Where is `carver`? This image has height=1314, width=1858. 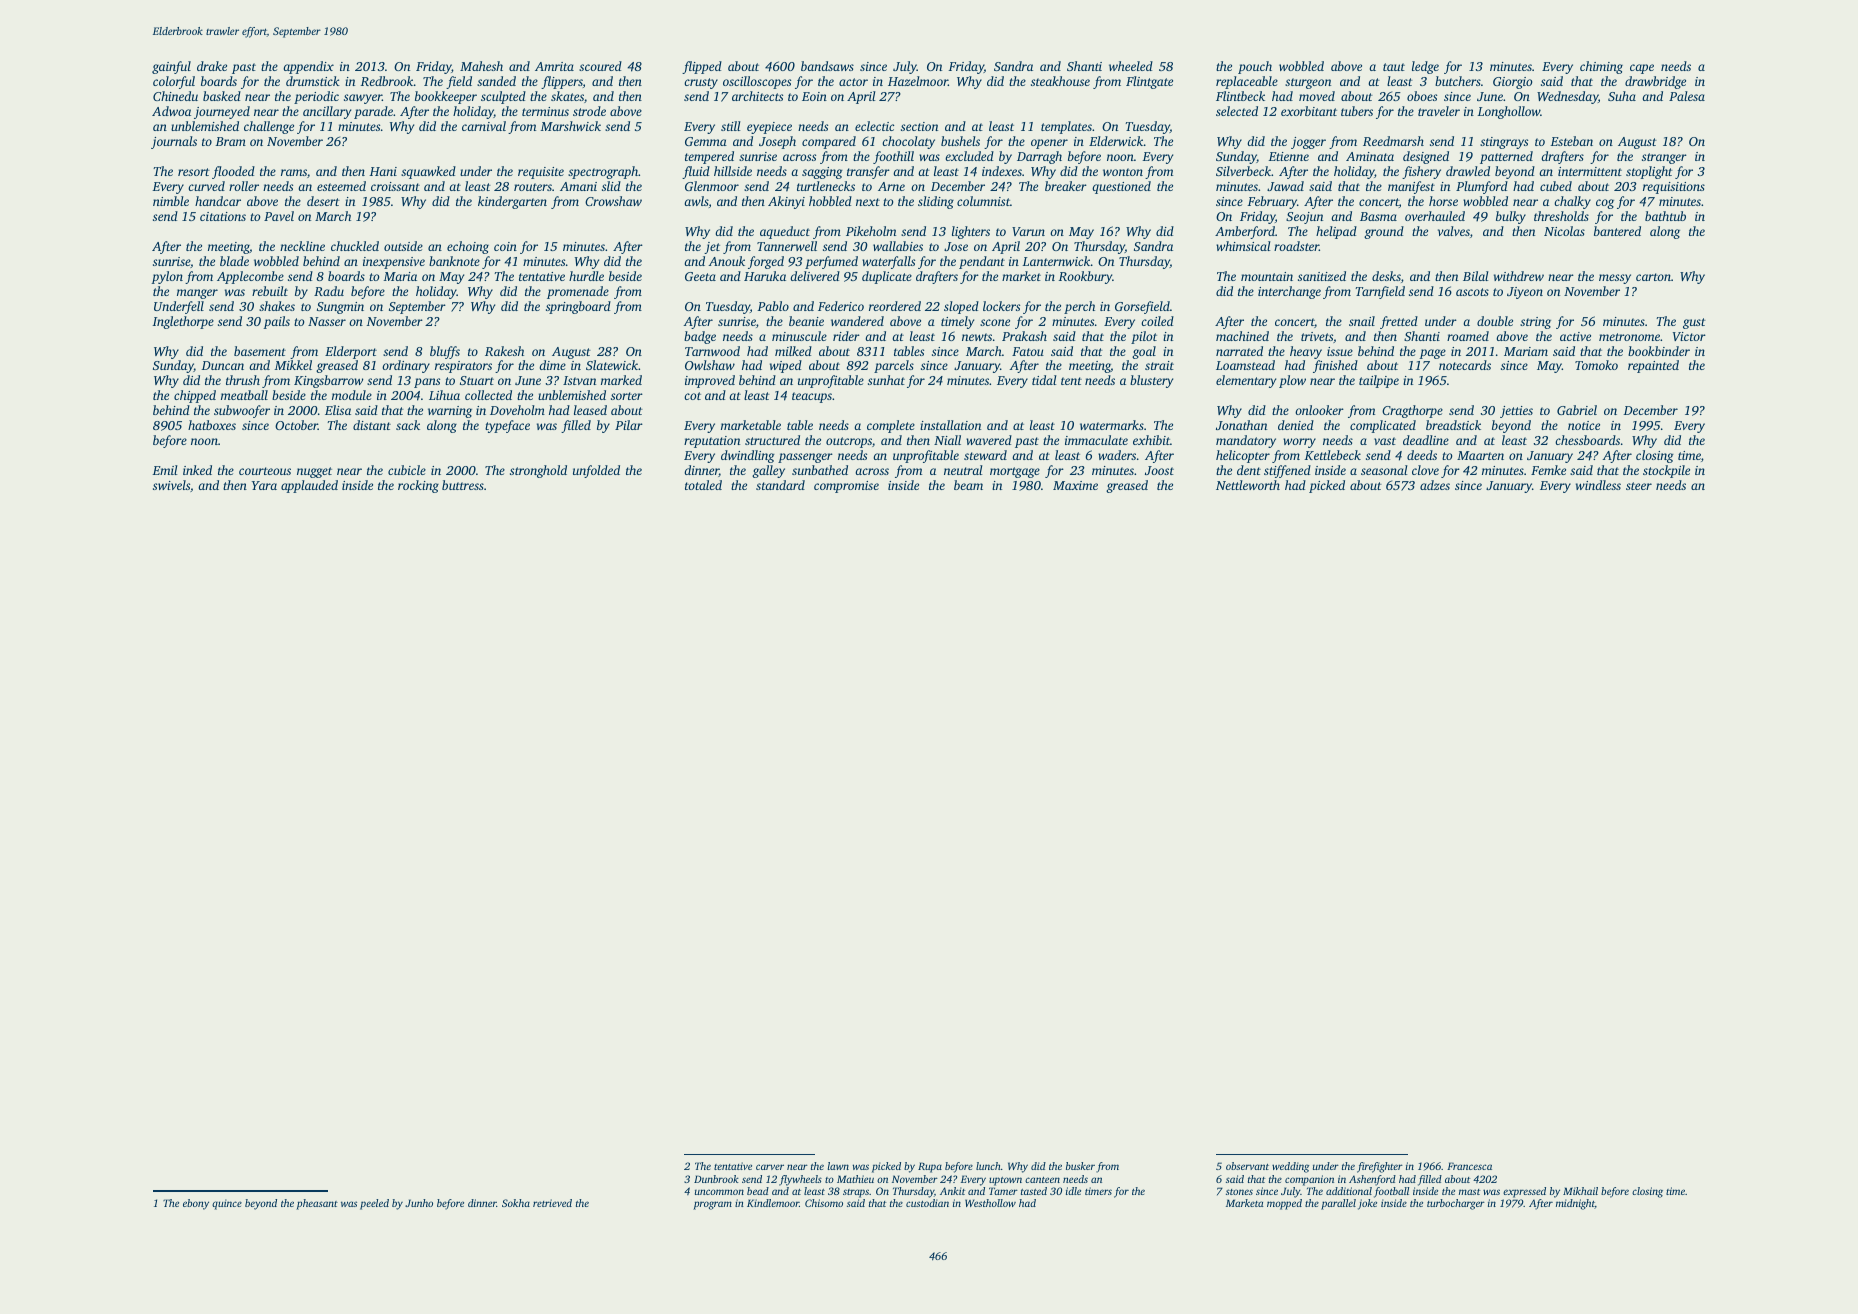
carver is located at coordinates (770, 1167).
